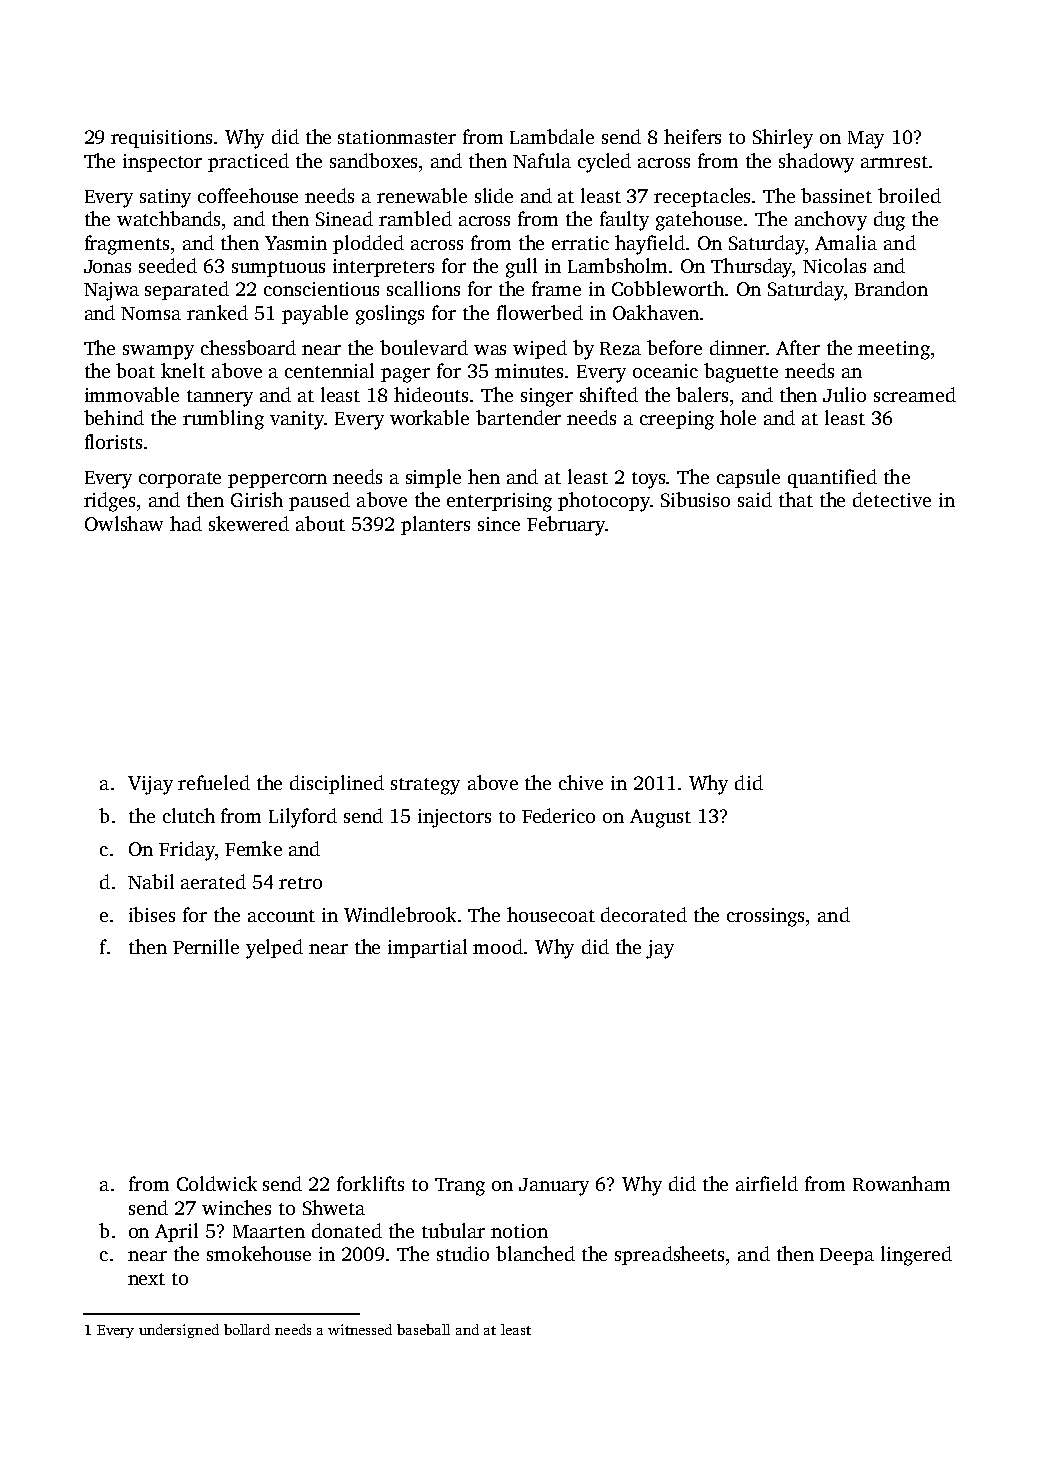  I want to click on Rowanham, so click(901, 1183).
